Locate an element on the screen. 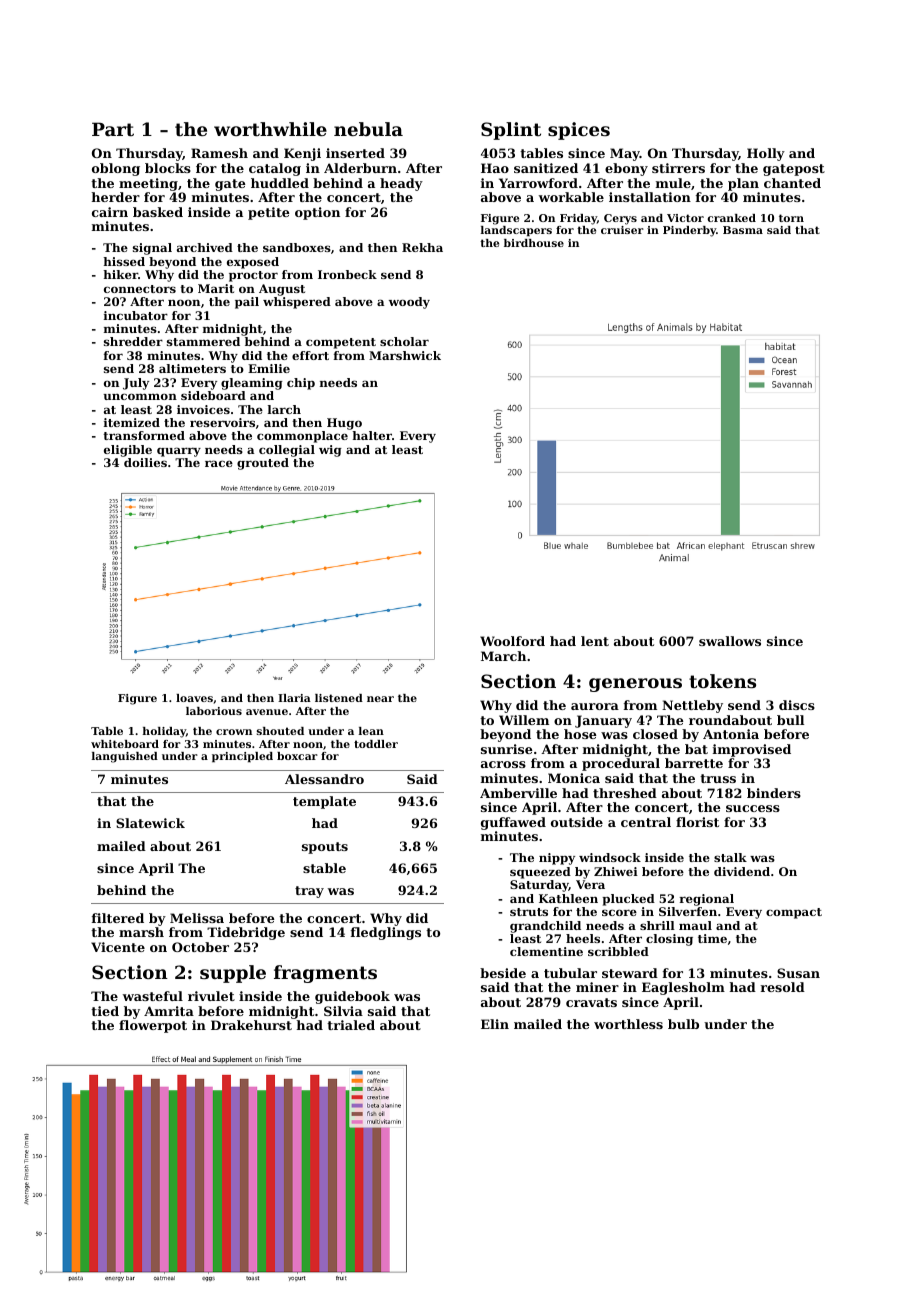 This screenshot has height=1308, width=924. languished is located at coordinates (124, 757).
